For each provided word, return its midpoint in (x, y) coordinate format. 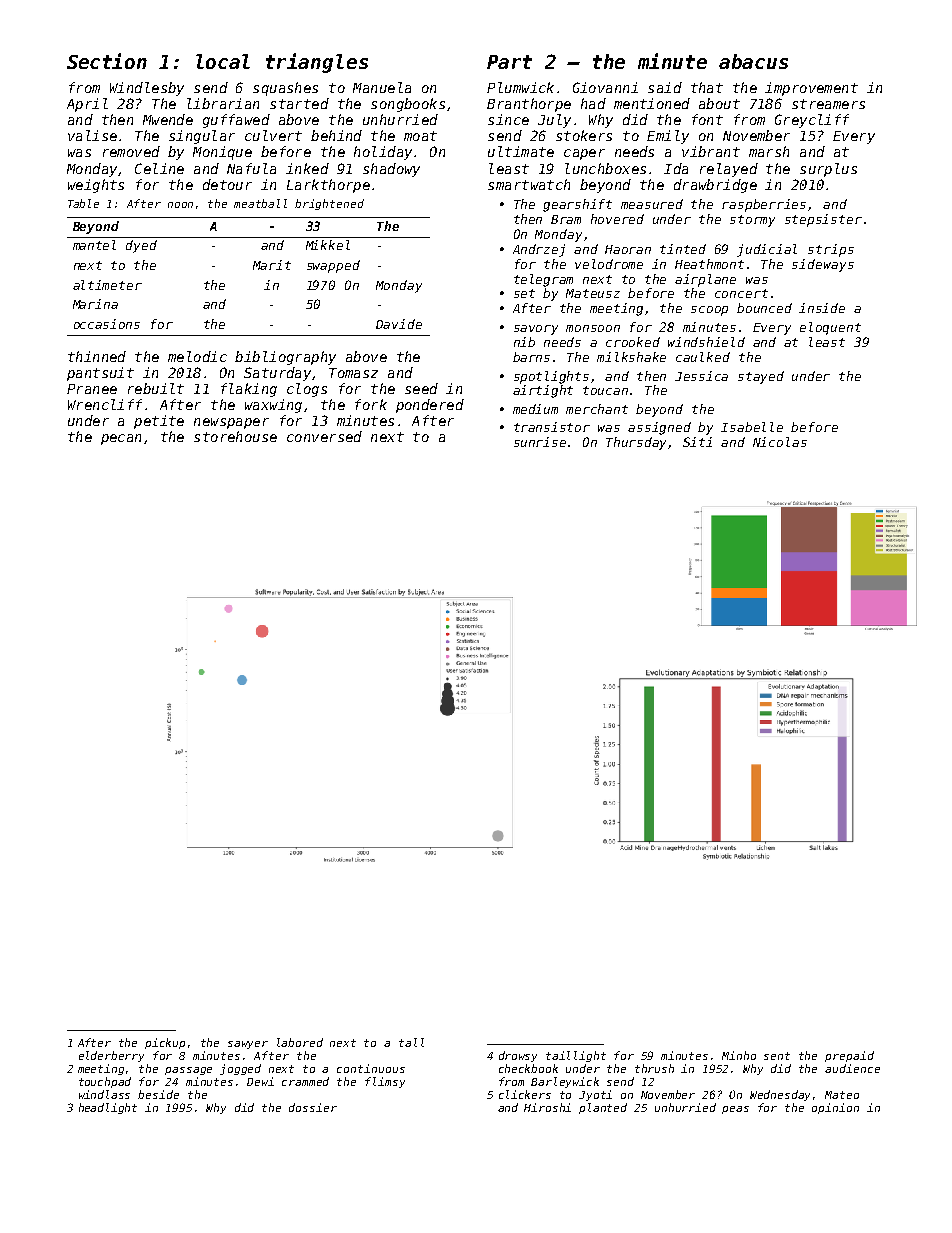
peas (735, 1110)
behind (336, 135)
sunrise (540, 442)
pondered (430, 406)
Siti (697, 442)
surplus (828, 170)
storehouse (235, 436)
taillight (576, 1056)
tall (411, 1042)
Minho (739, 1055)
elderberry (111, 1056)
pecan (121, 439)
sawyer (248, 1045)
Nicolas (780, 442)
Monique (222, 153)
